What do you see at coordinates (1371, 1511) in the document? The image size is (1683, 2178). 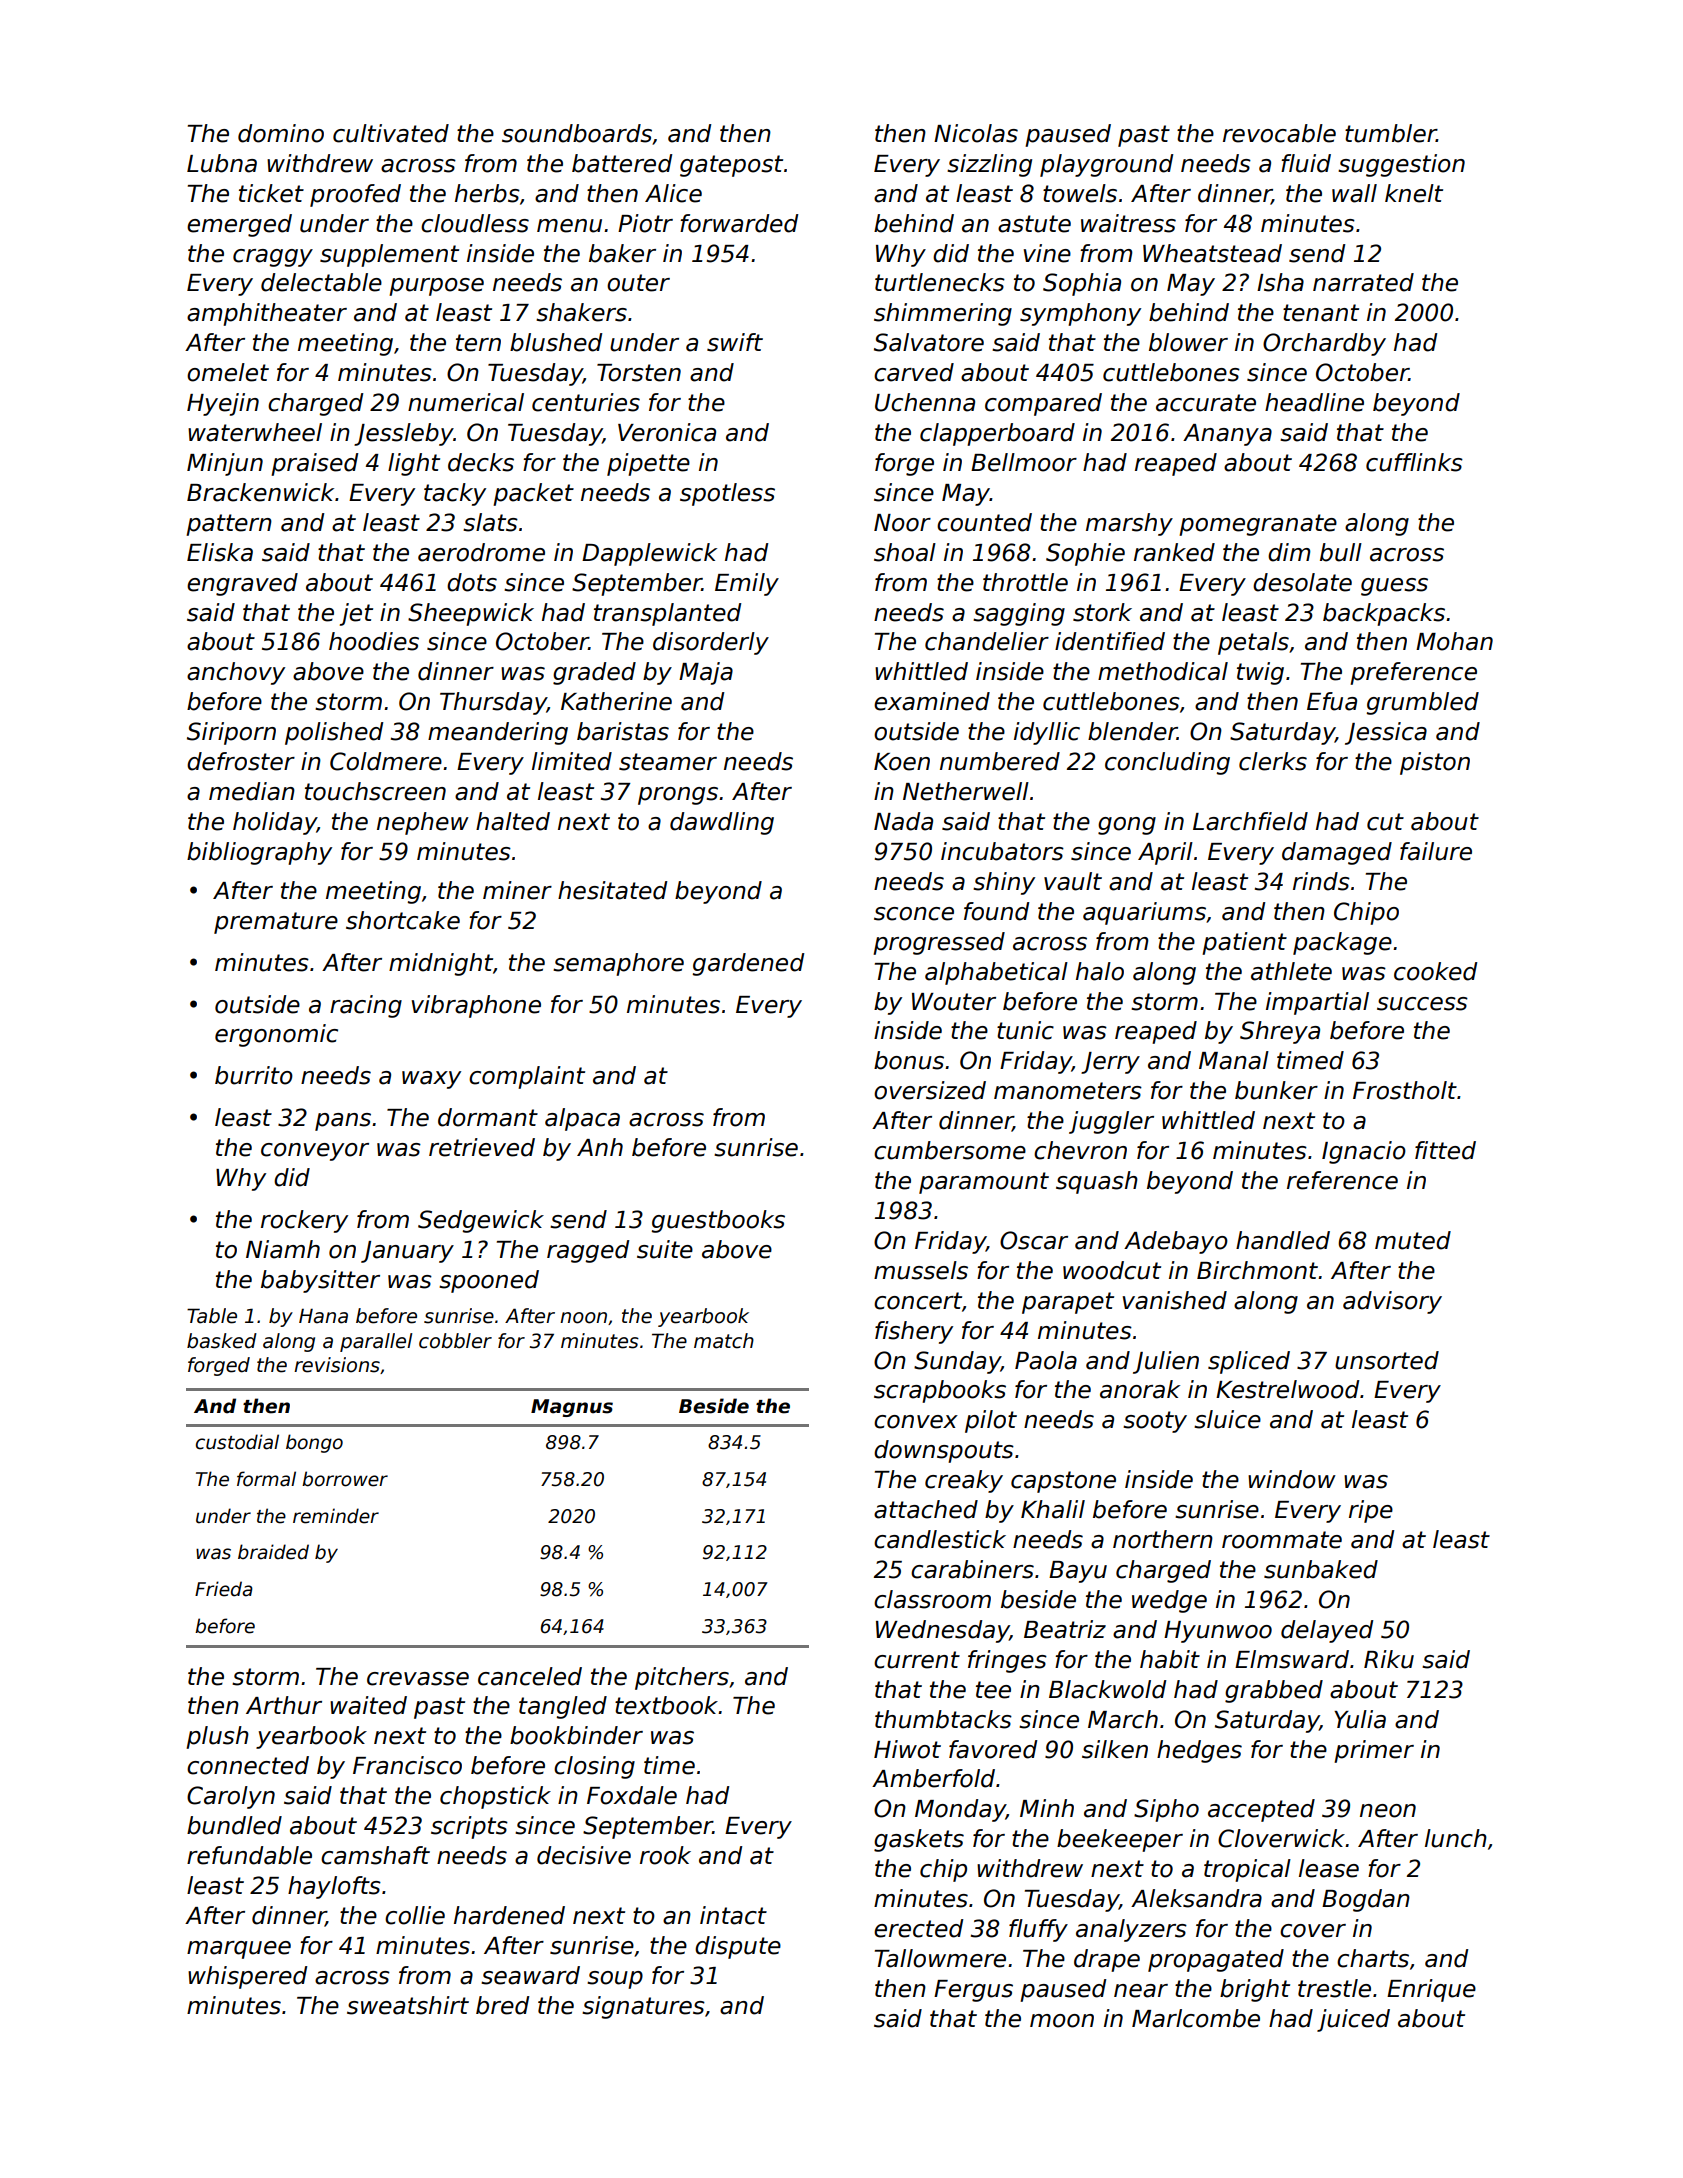 I see `ripe` at bounding box center [1371, 1511].
